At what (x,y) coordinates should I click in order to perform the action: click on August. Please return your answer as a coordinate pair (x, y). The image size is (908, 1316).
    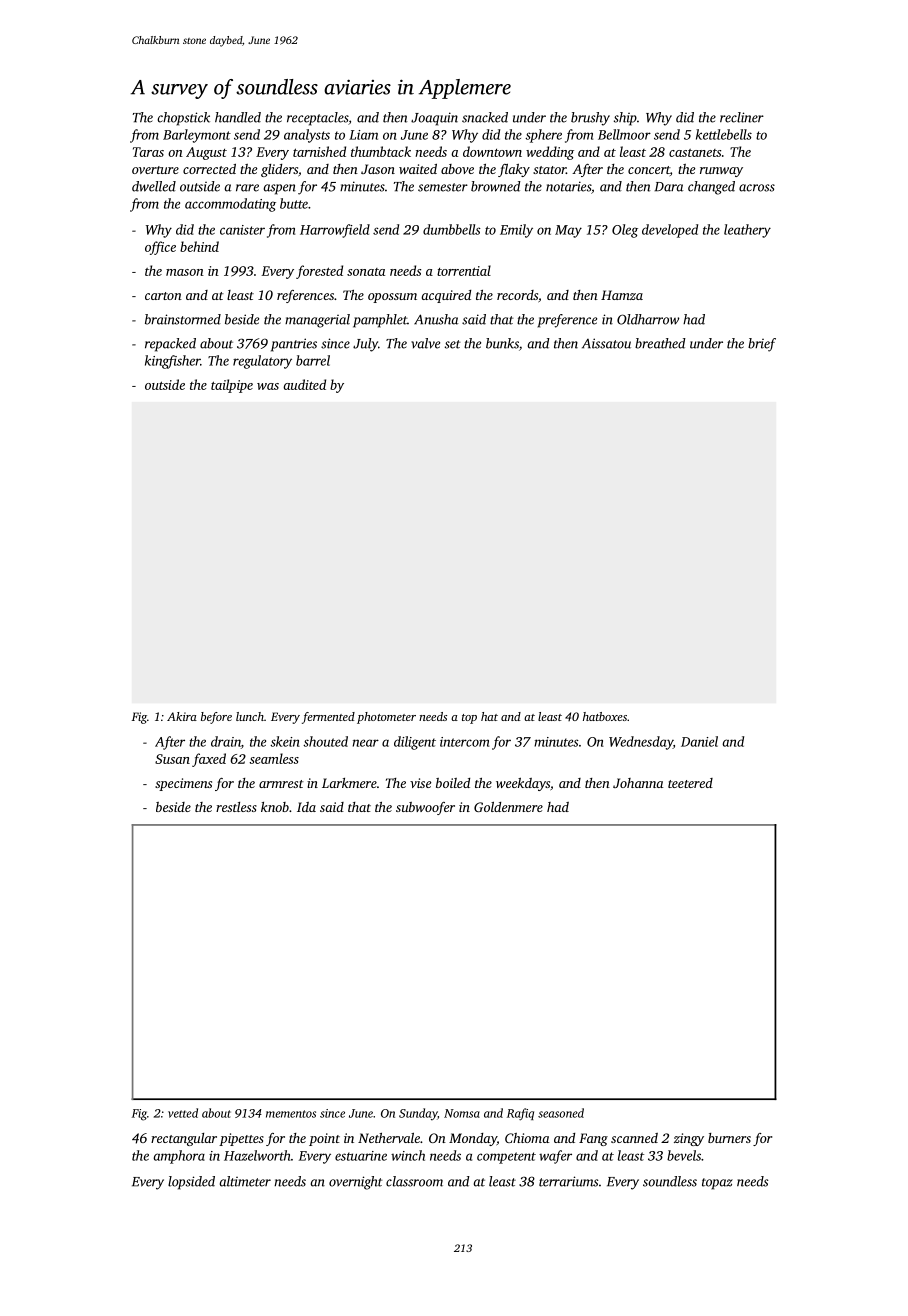
    Looking at the image, I should click on (206, 153).
